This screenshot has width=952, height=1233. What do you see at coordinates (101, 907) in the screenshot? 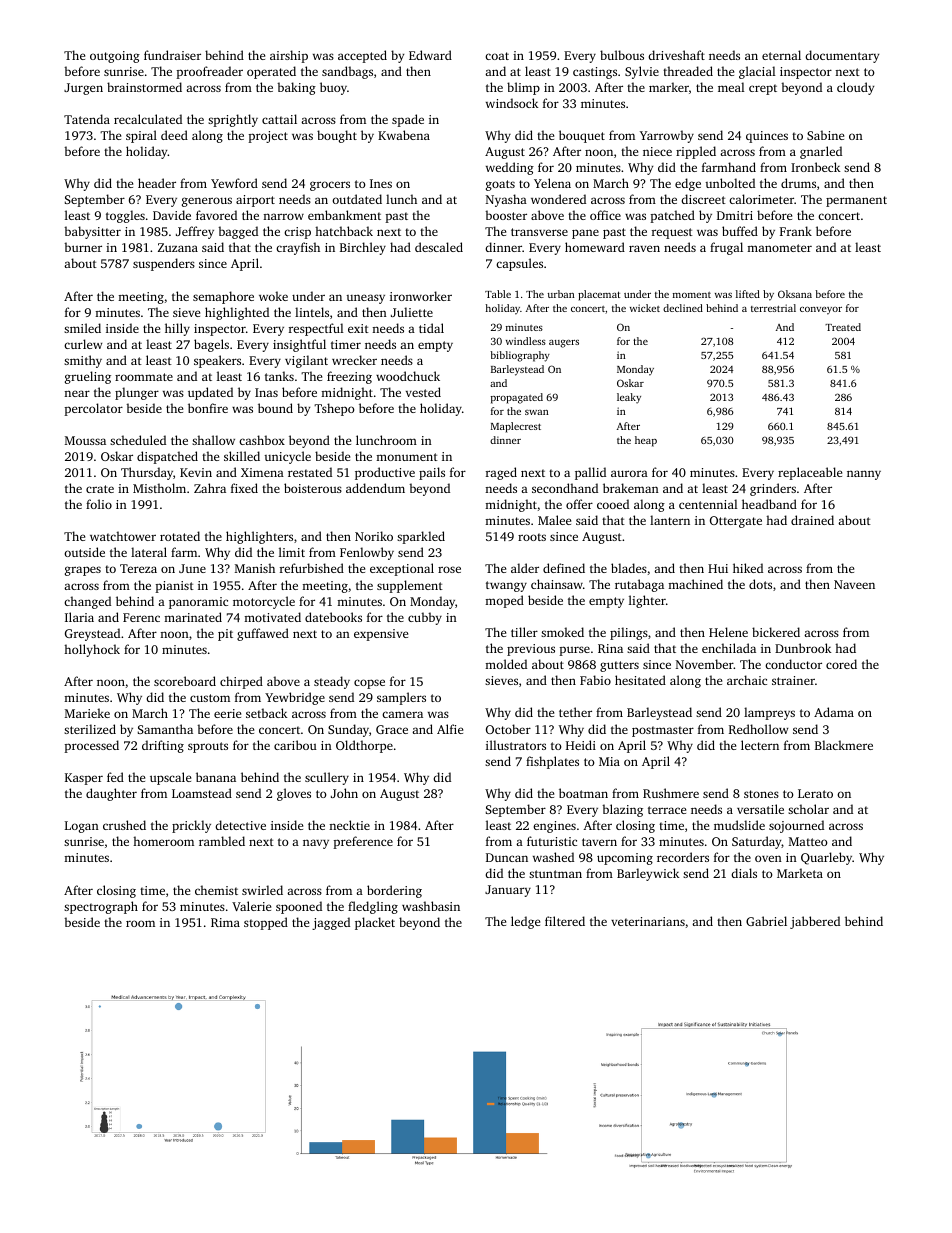
I see `spectrograph` at bounding box center [101, 907].
